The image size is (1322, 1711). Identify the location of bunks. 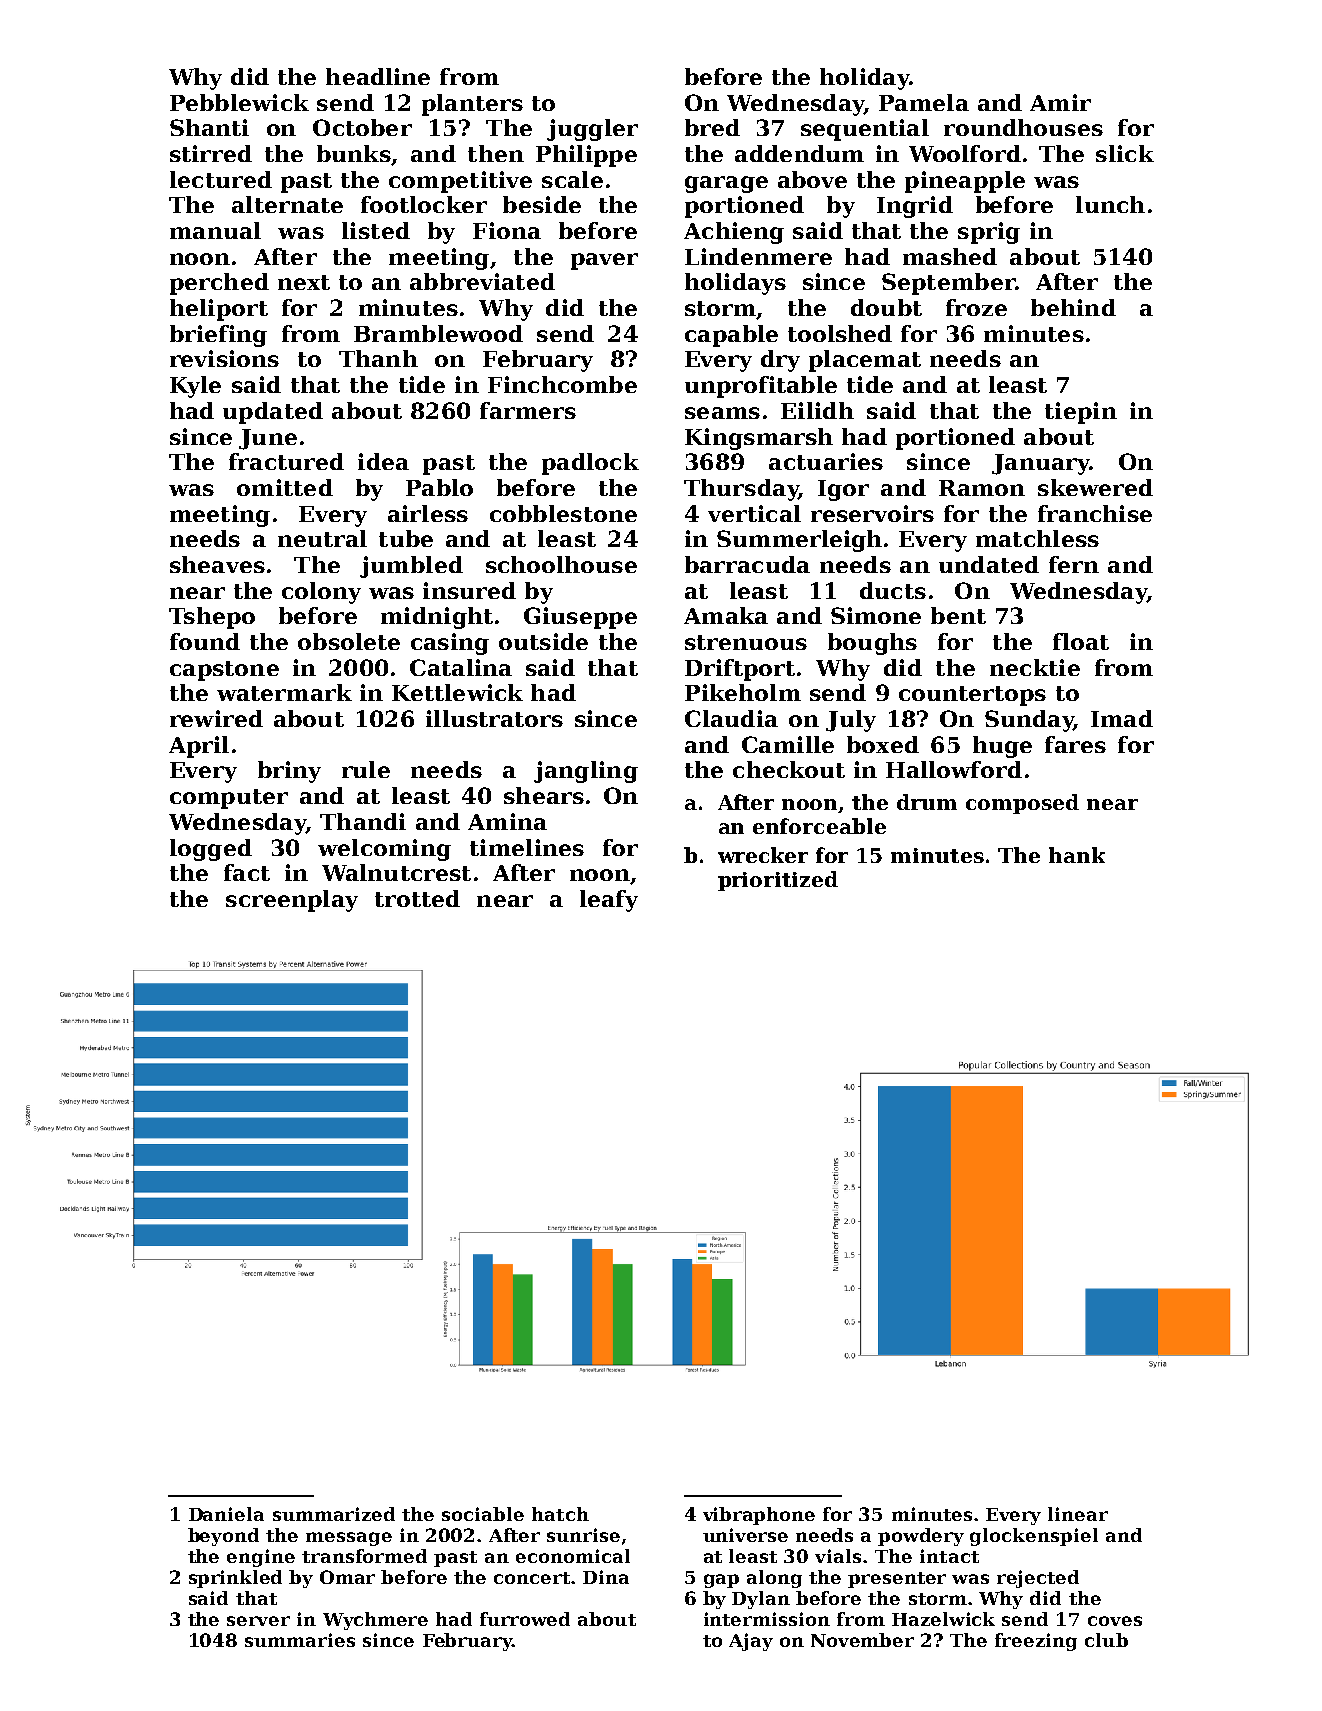
(354, 153).
